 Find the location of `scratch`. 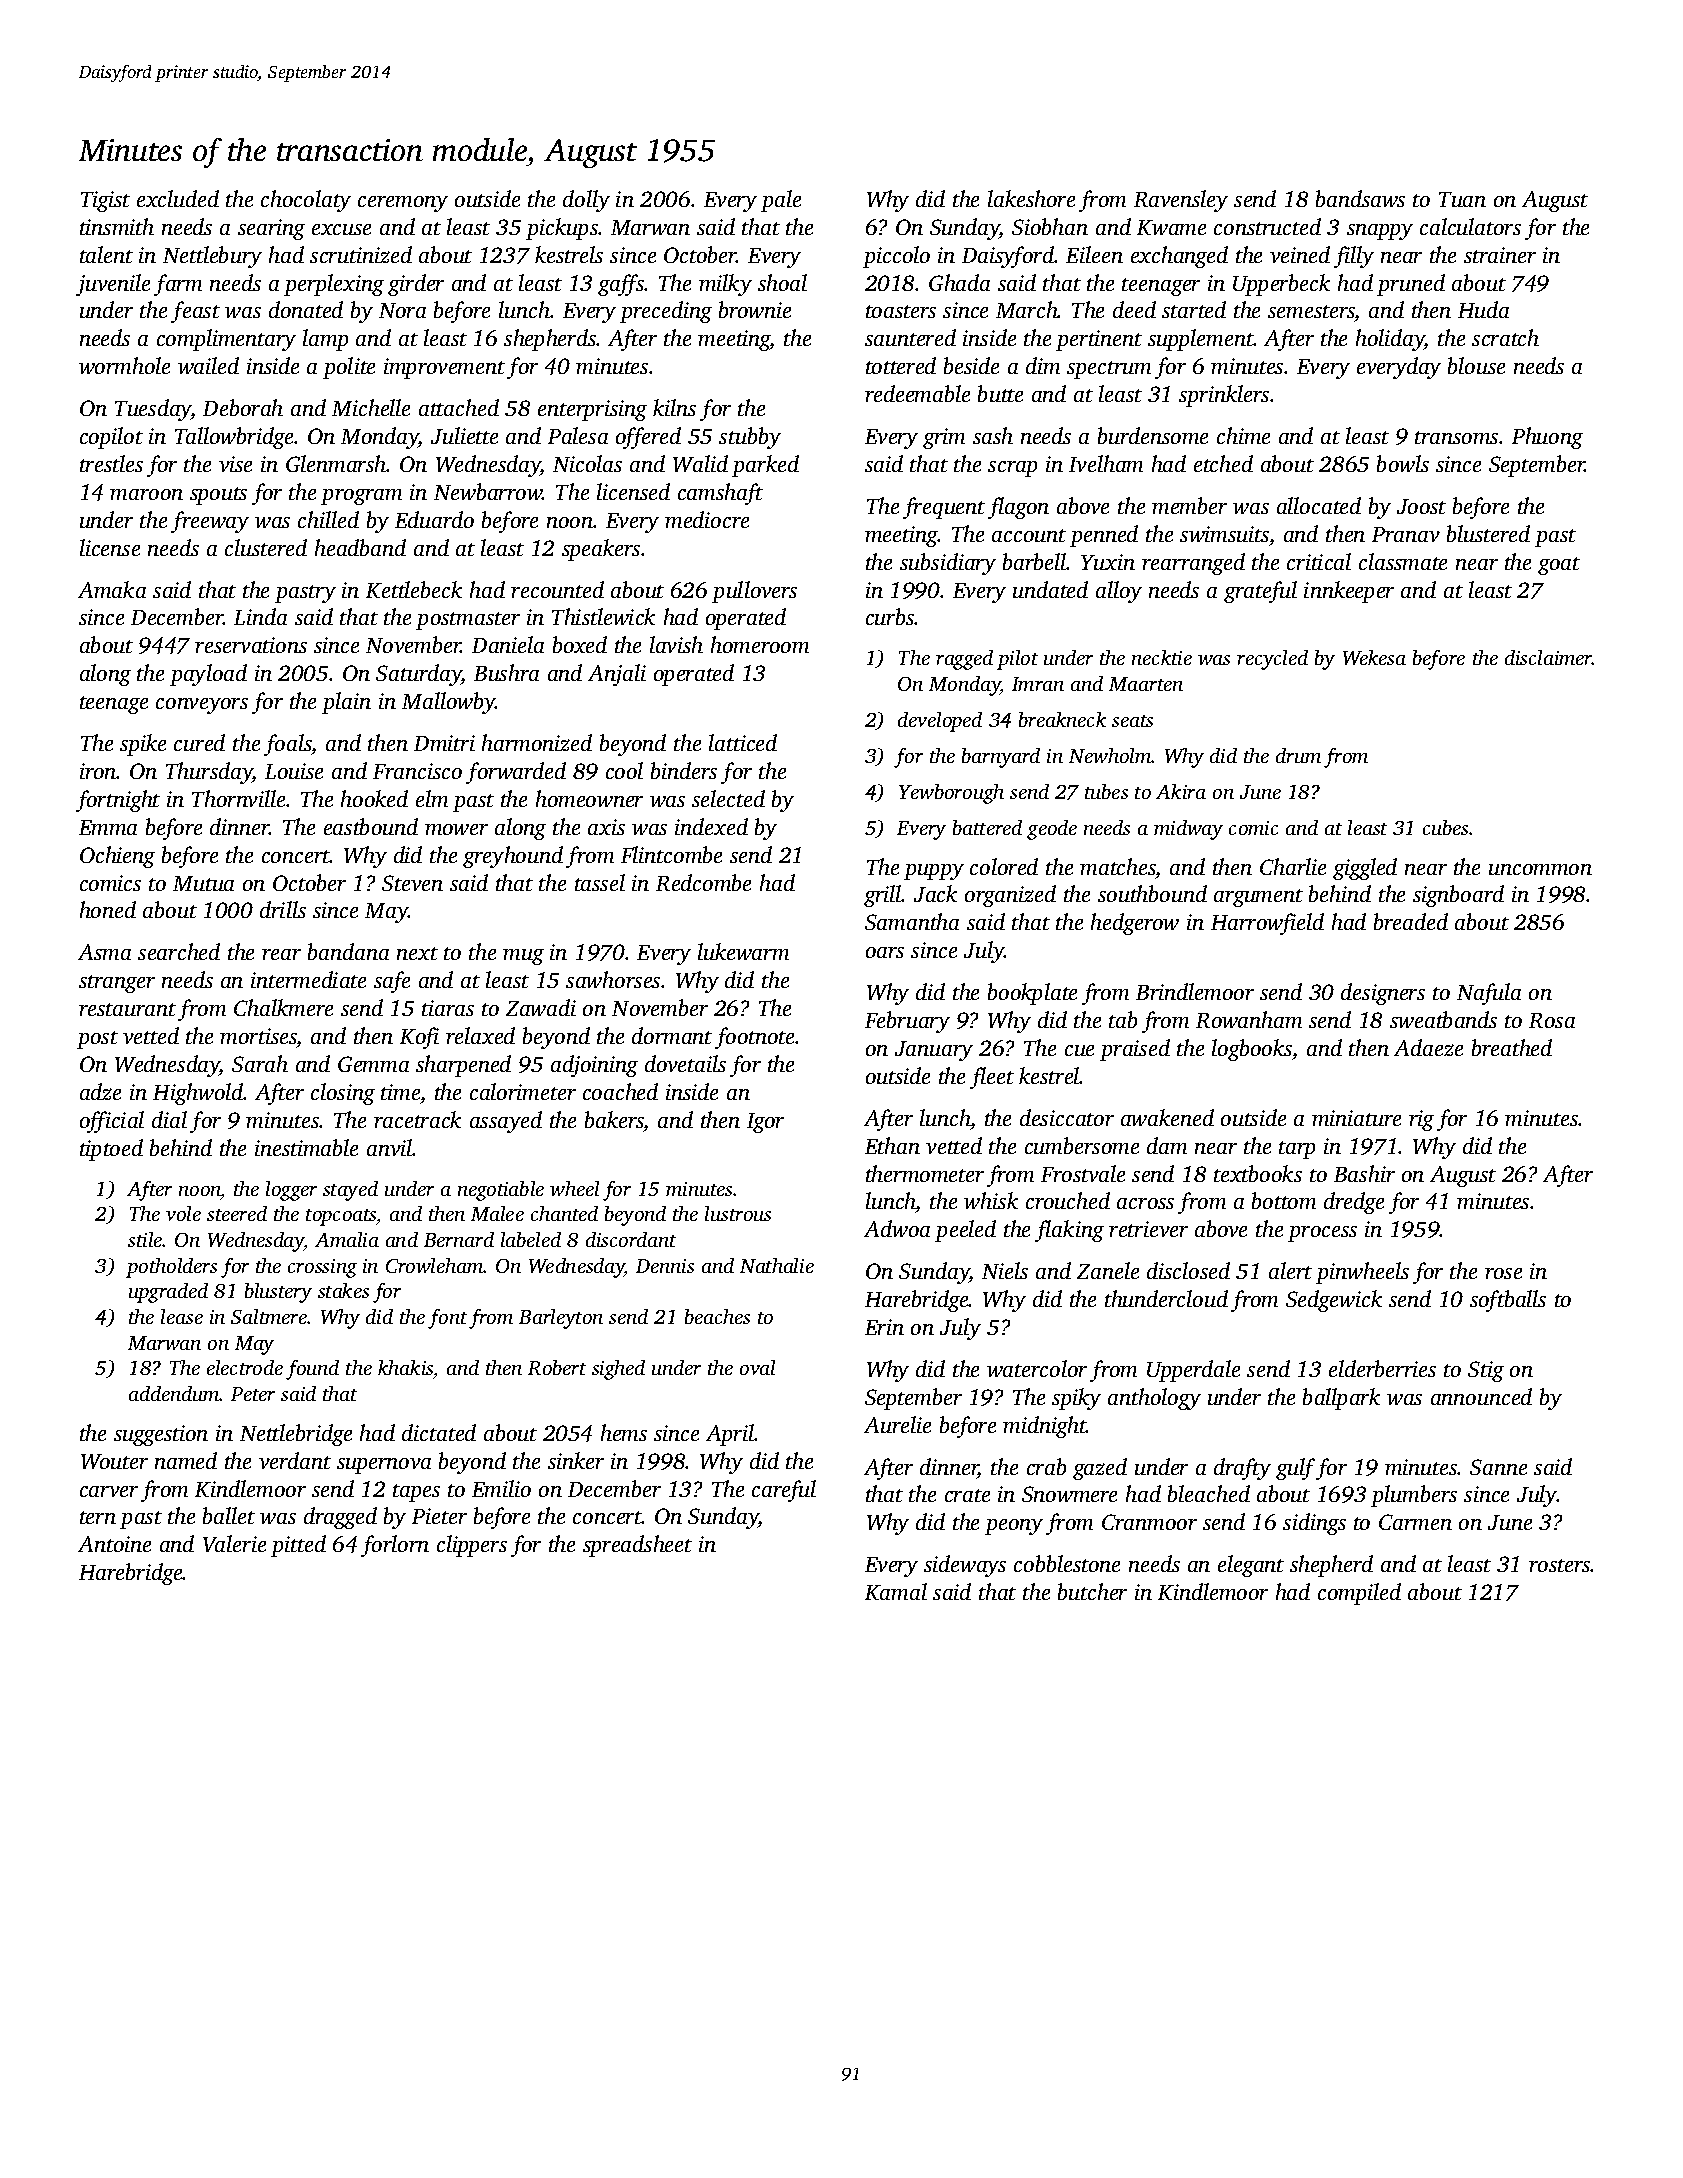

scratch is located at coordinates (1505, 337).
